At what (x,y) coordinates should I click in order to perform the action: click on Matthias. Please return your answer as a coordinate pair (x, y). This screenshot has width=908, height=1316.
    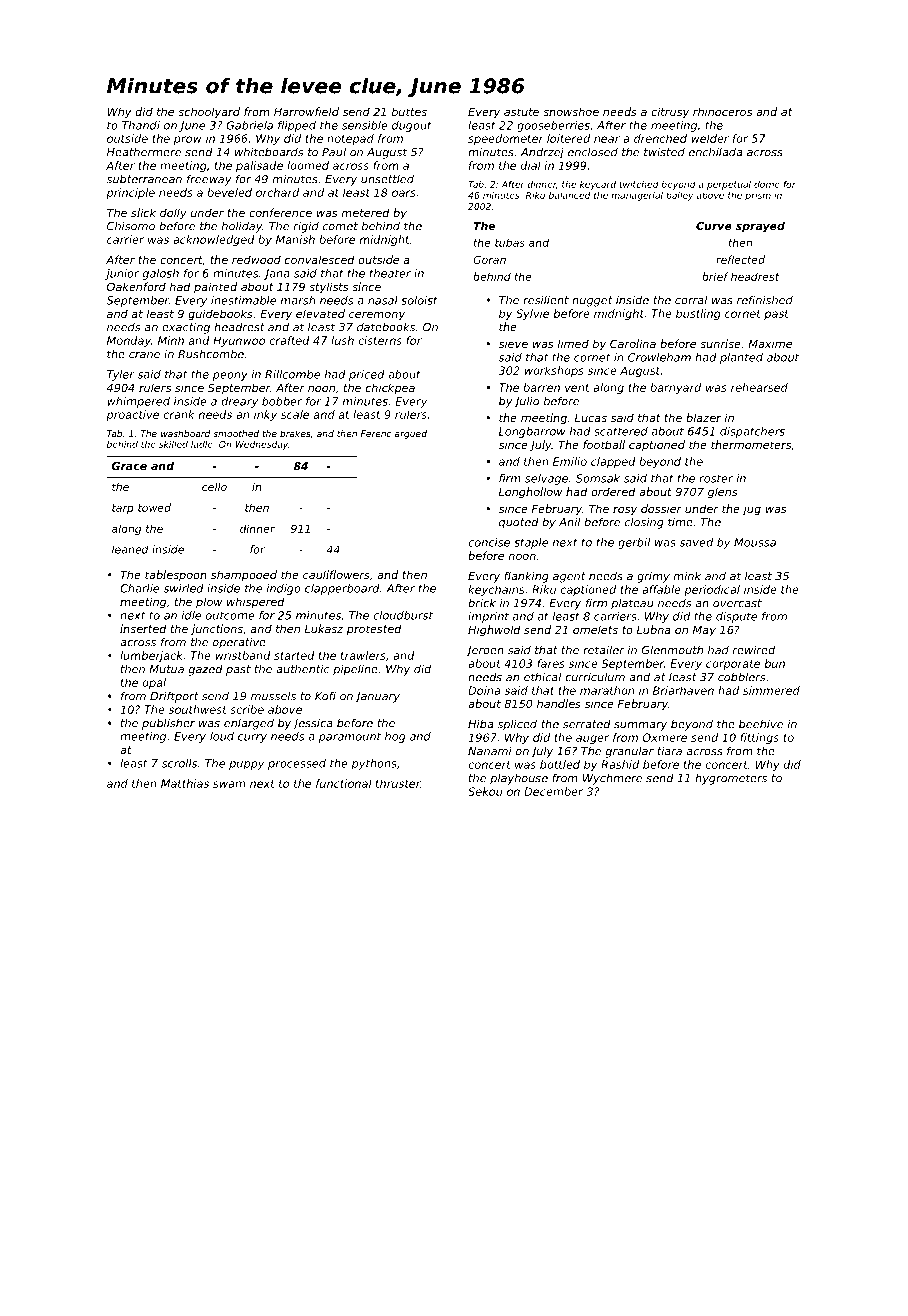
    Looking at the image, I should click on (185, 783).
